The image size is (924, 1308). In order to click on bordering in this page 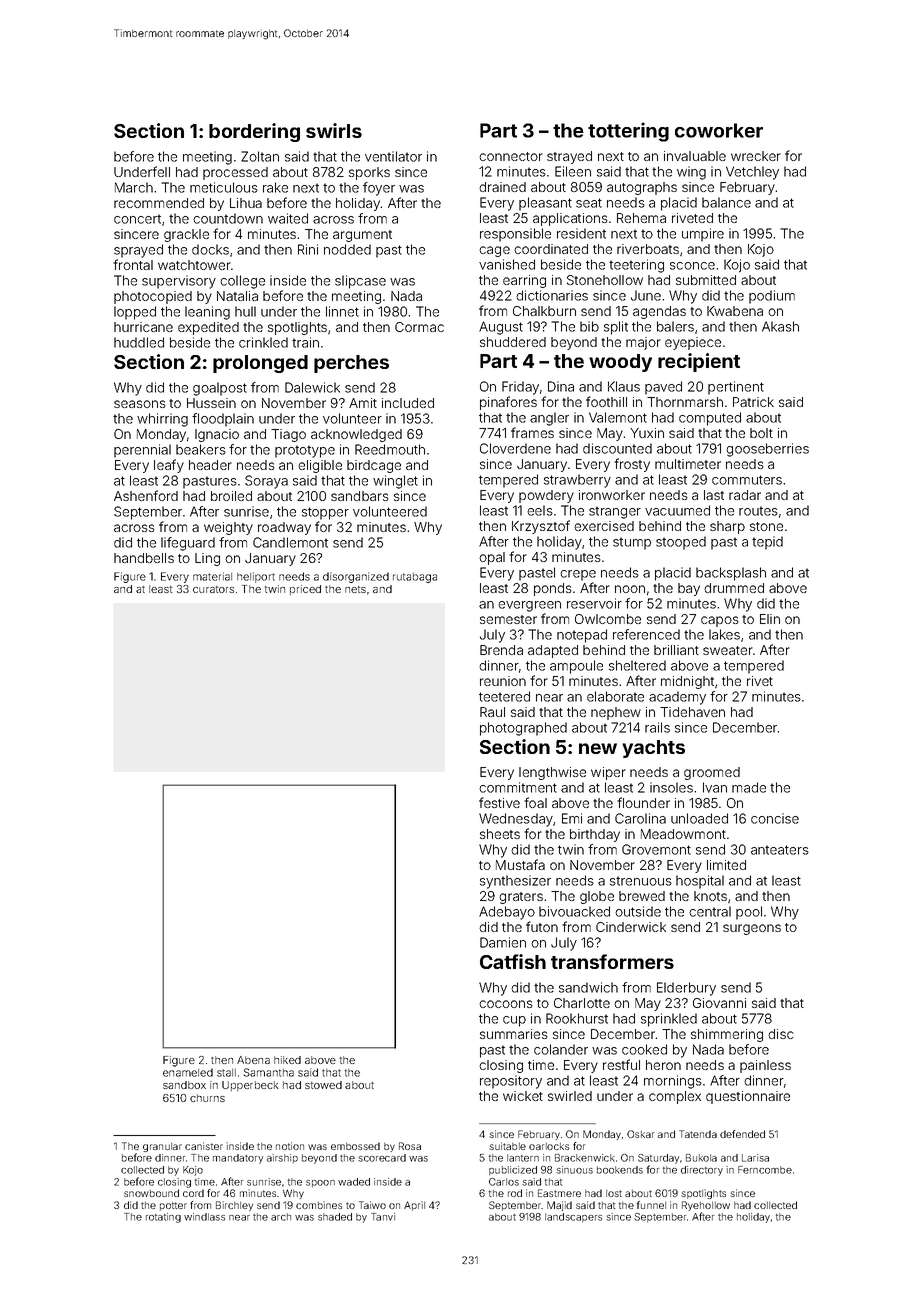, I will do `click(254, 132)`.
